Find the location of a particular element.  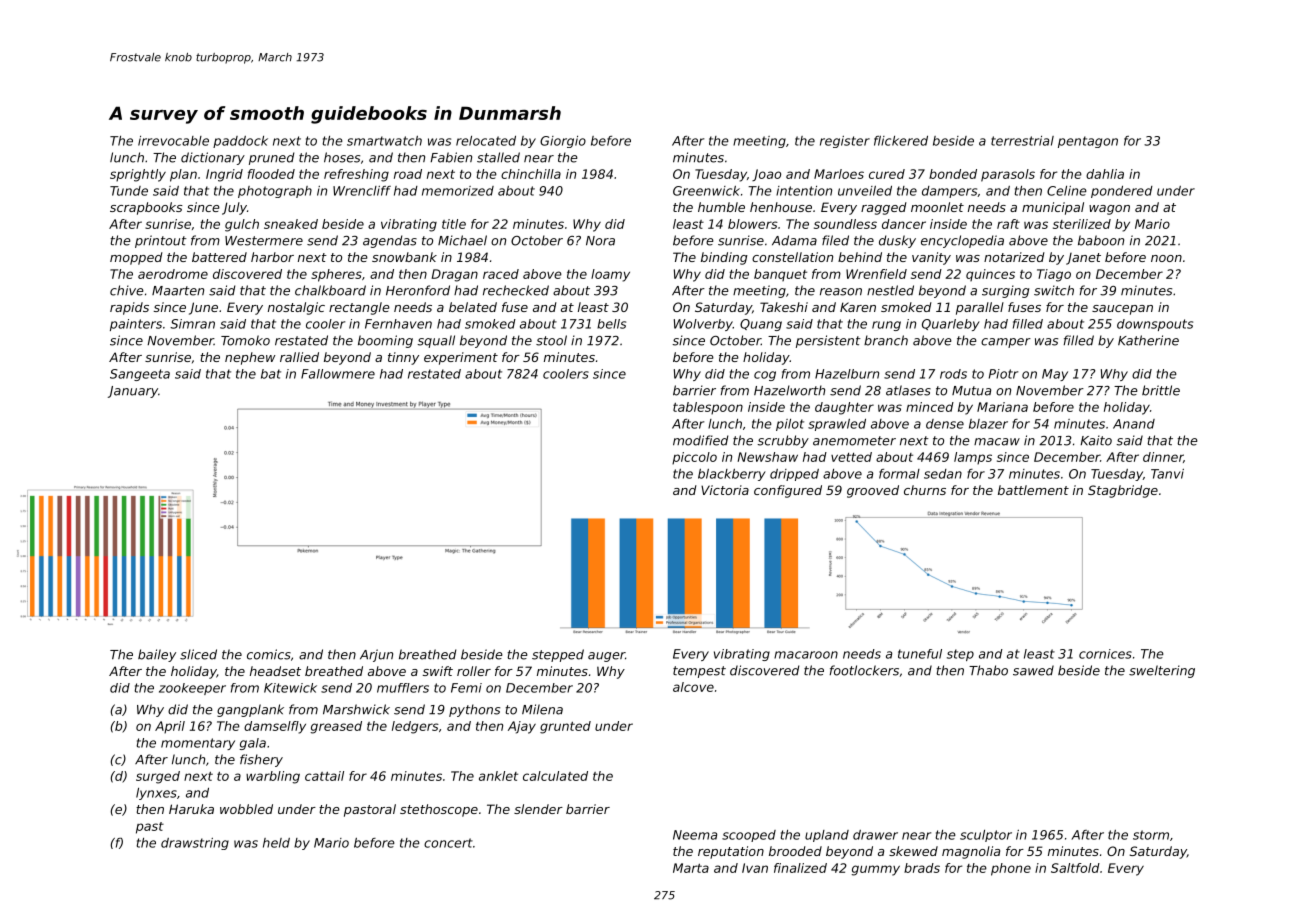

stool is located at coordinates (551, 340).
